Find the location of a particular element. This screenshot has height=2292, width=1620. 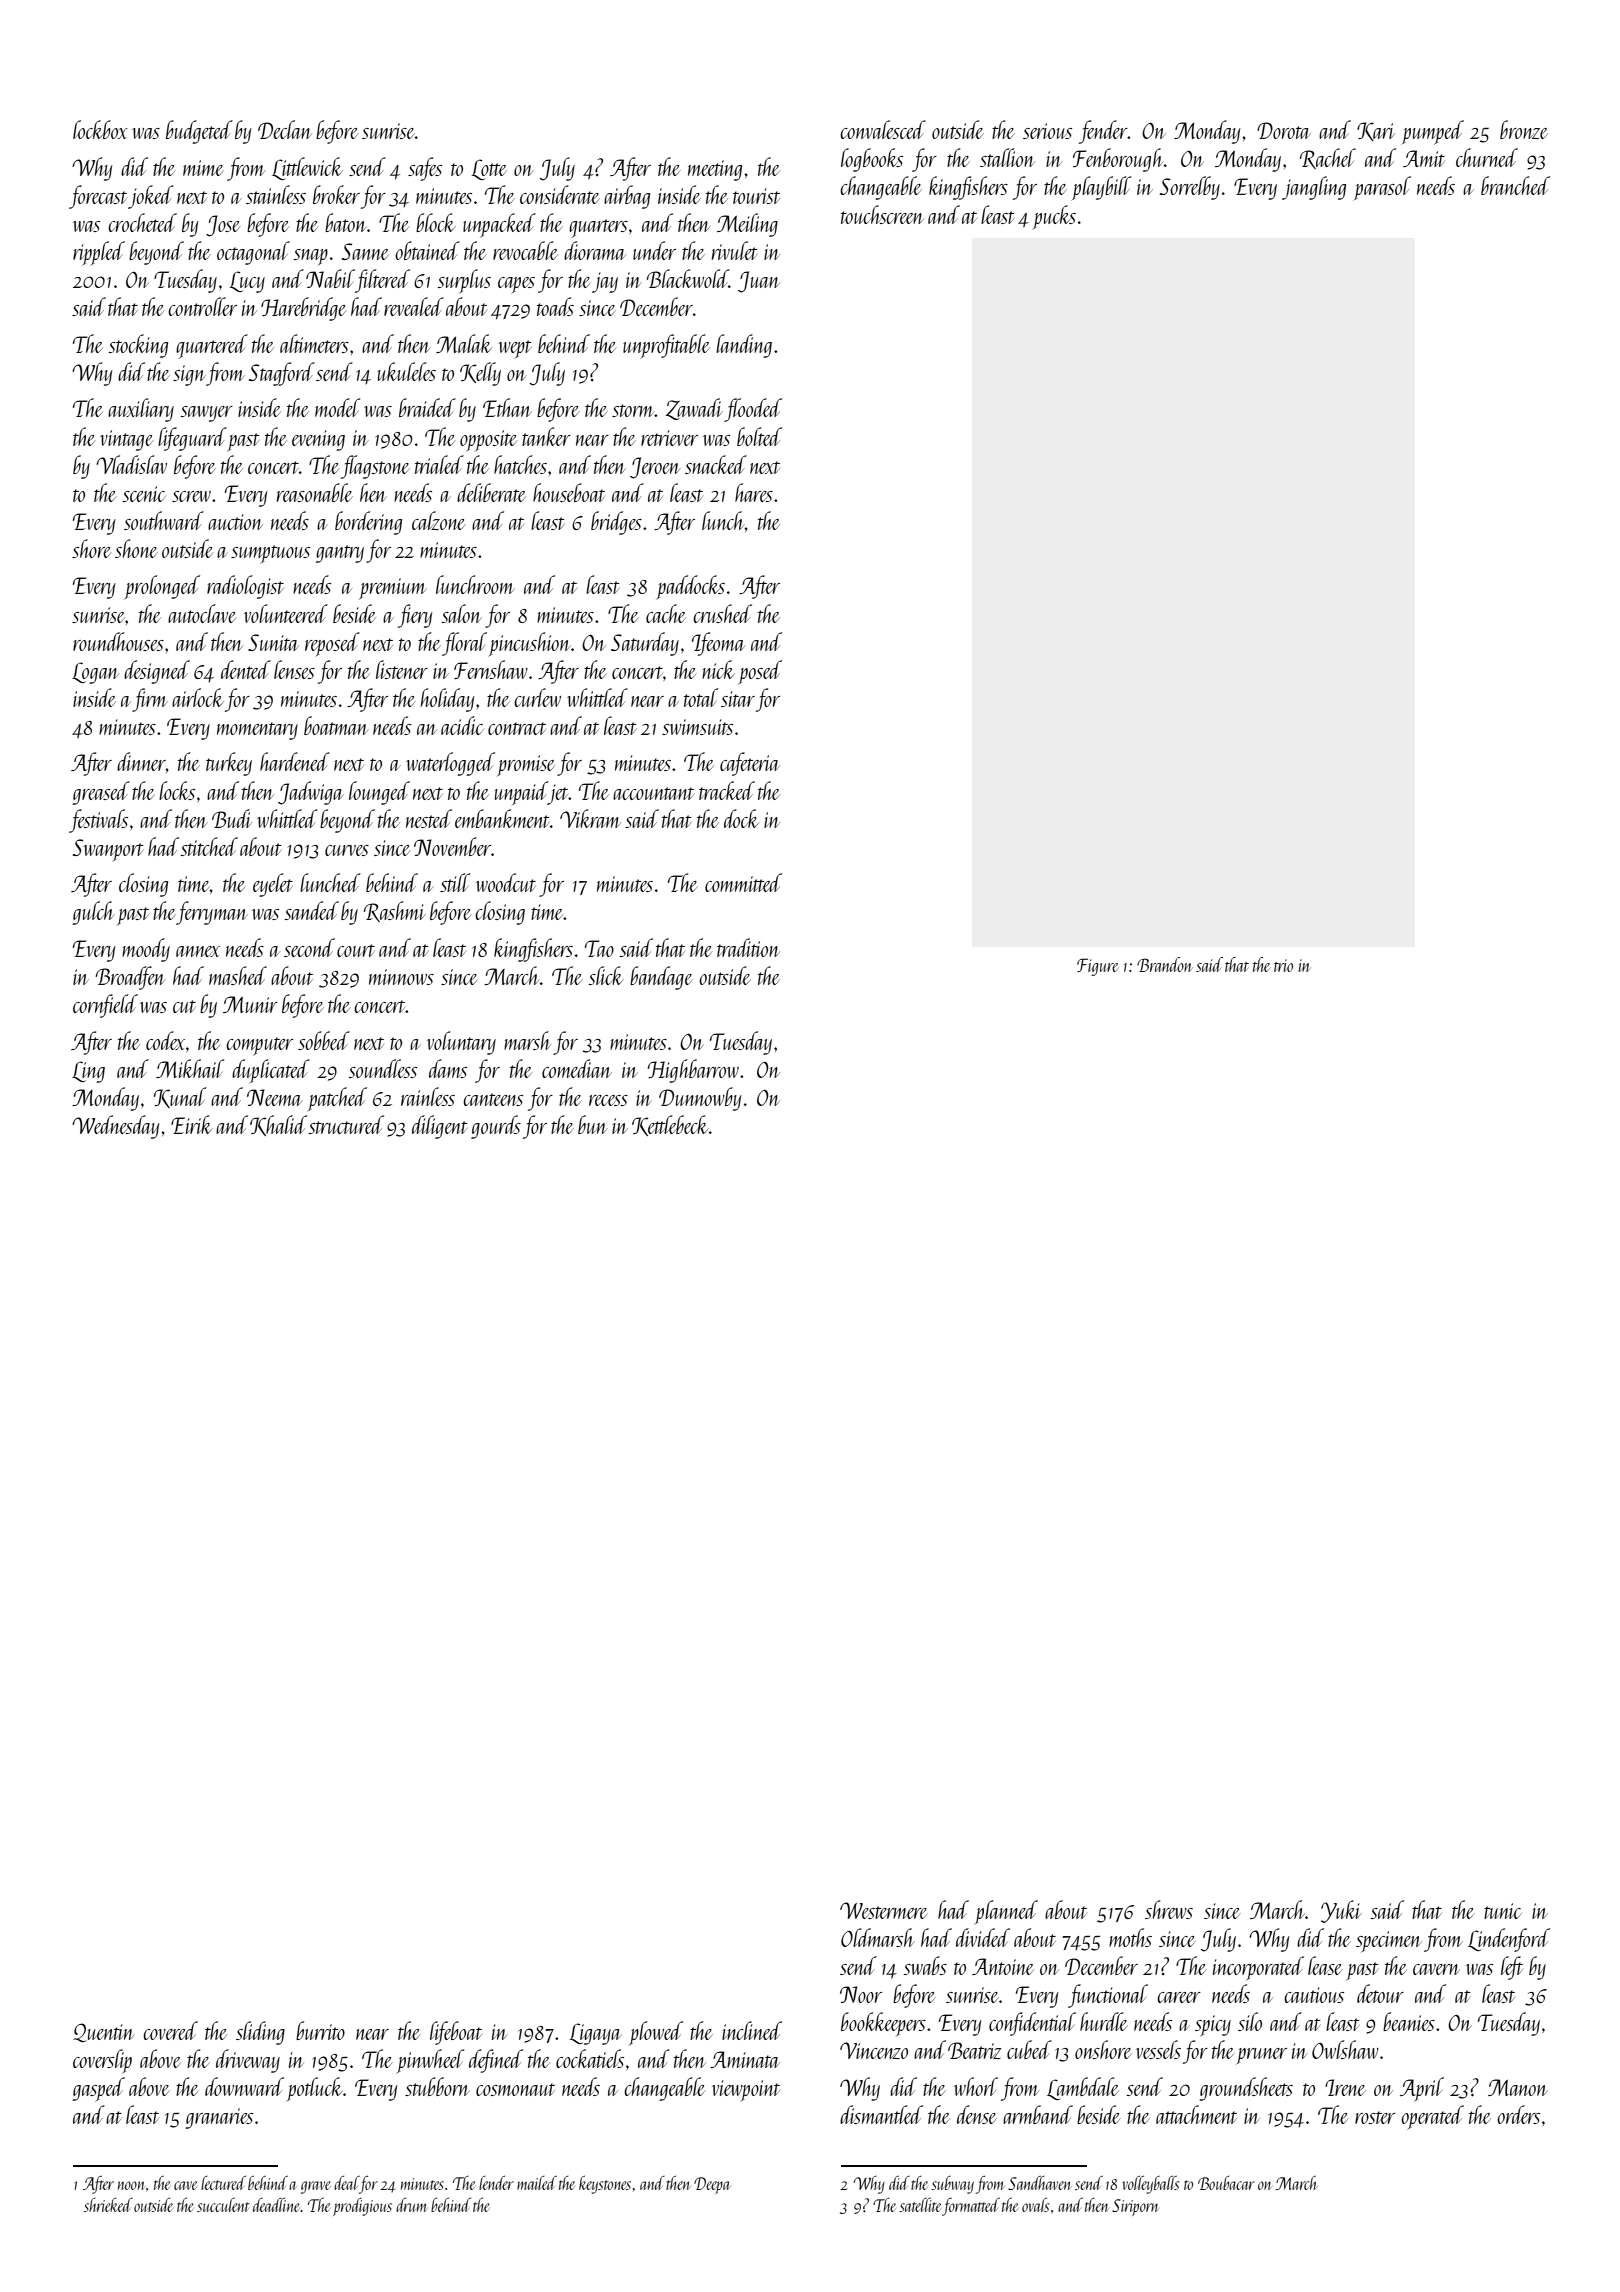

Kettlebeck is located at coordinates (670, 1125).
